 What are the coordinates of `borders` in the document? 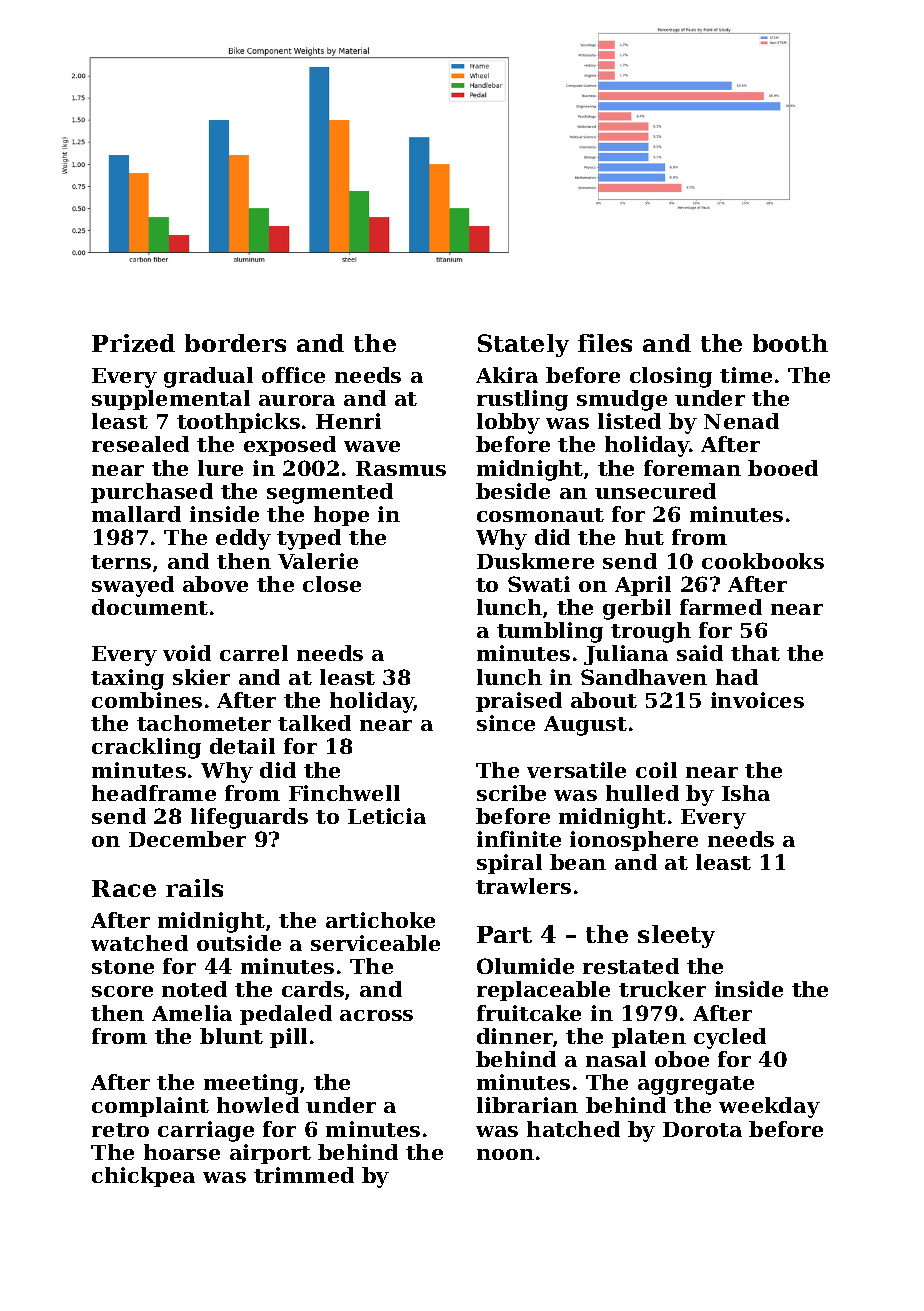 It's located at (235, 343).
